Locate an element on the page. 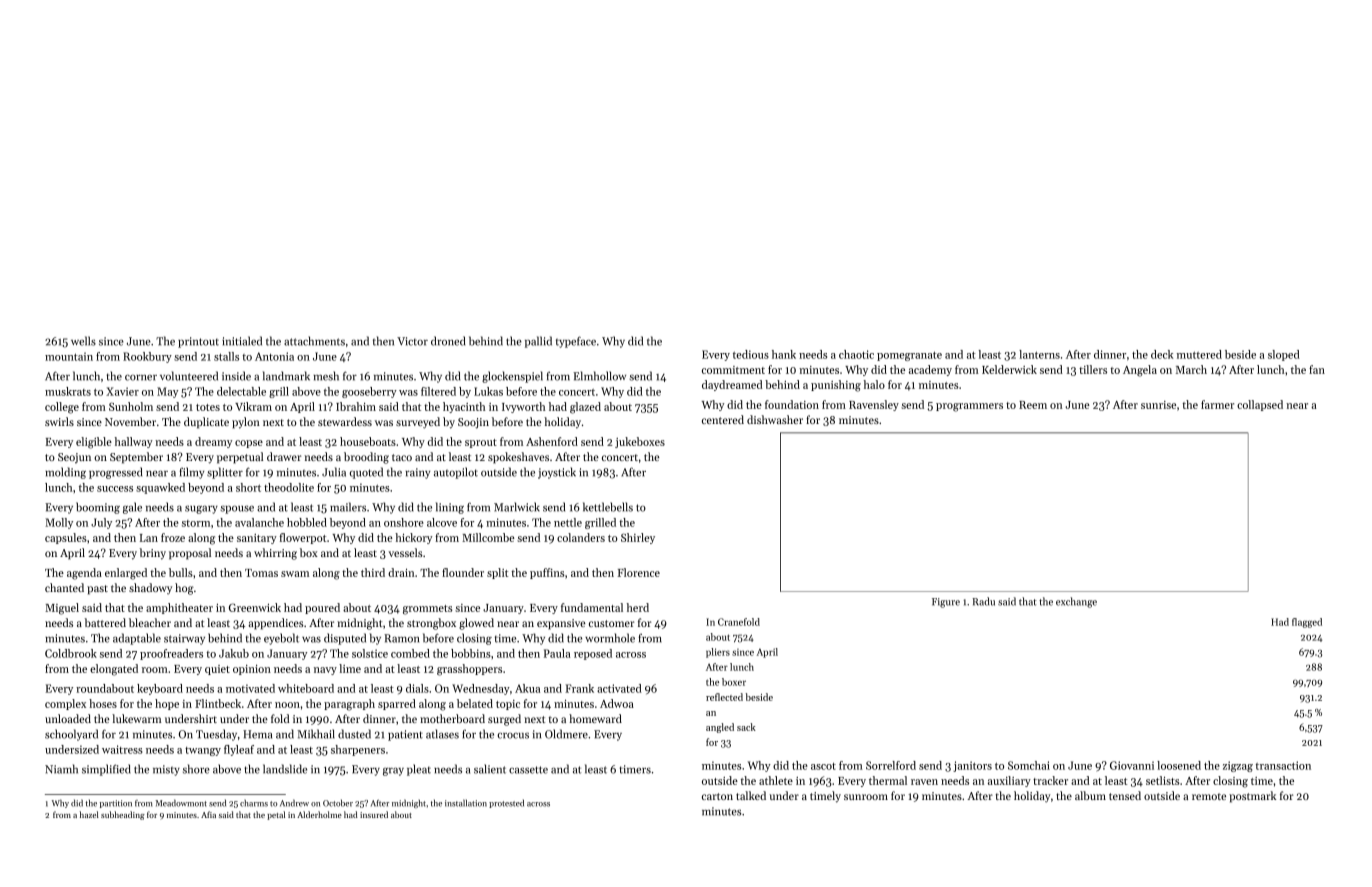 Image resolution: width=1372 pixels, height=887 pixels. exchange is located at coordinates (1076, 602).
